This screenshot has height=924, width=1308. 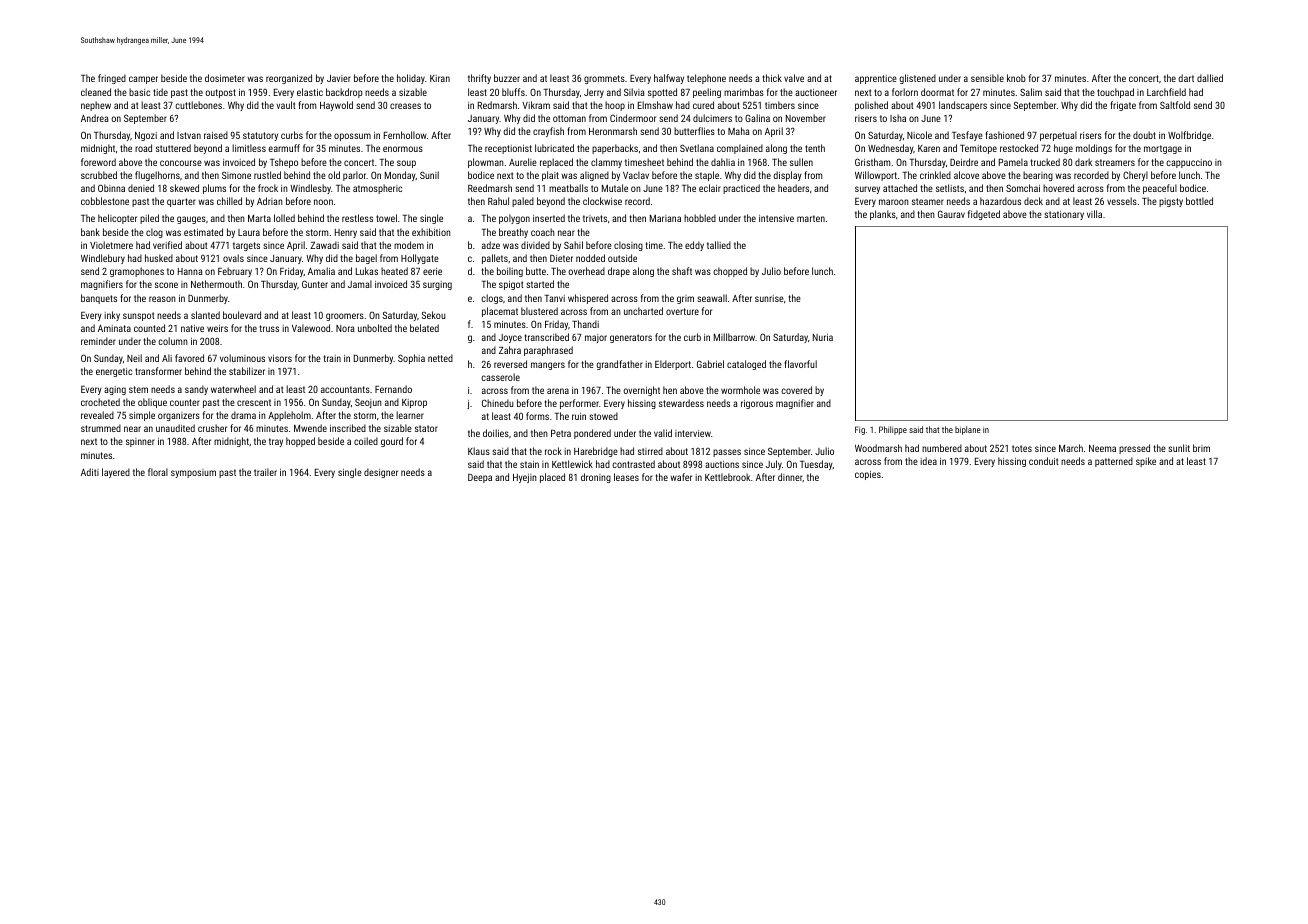 I want to click on bluffs, so click(x=513, y=92).
